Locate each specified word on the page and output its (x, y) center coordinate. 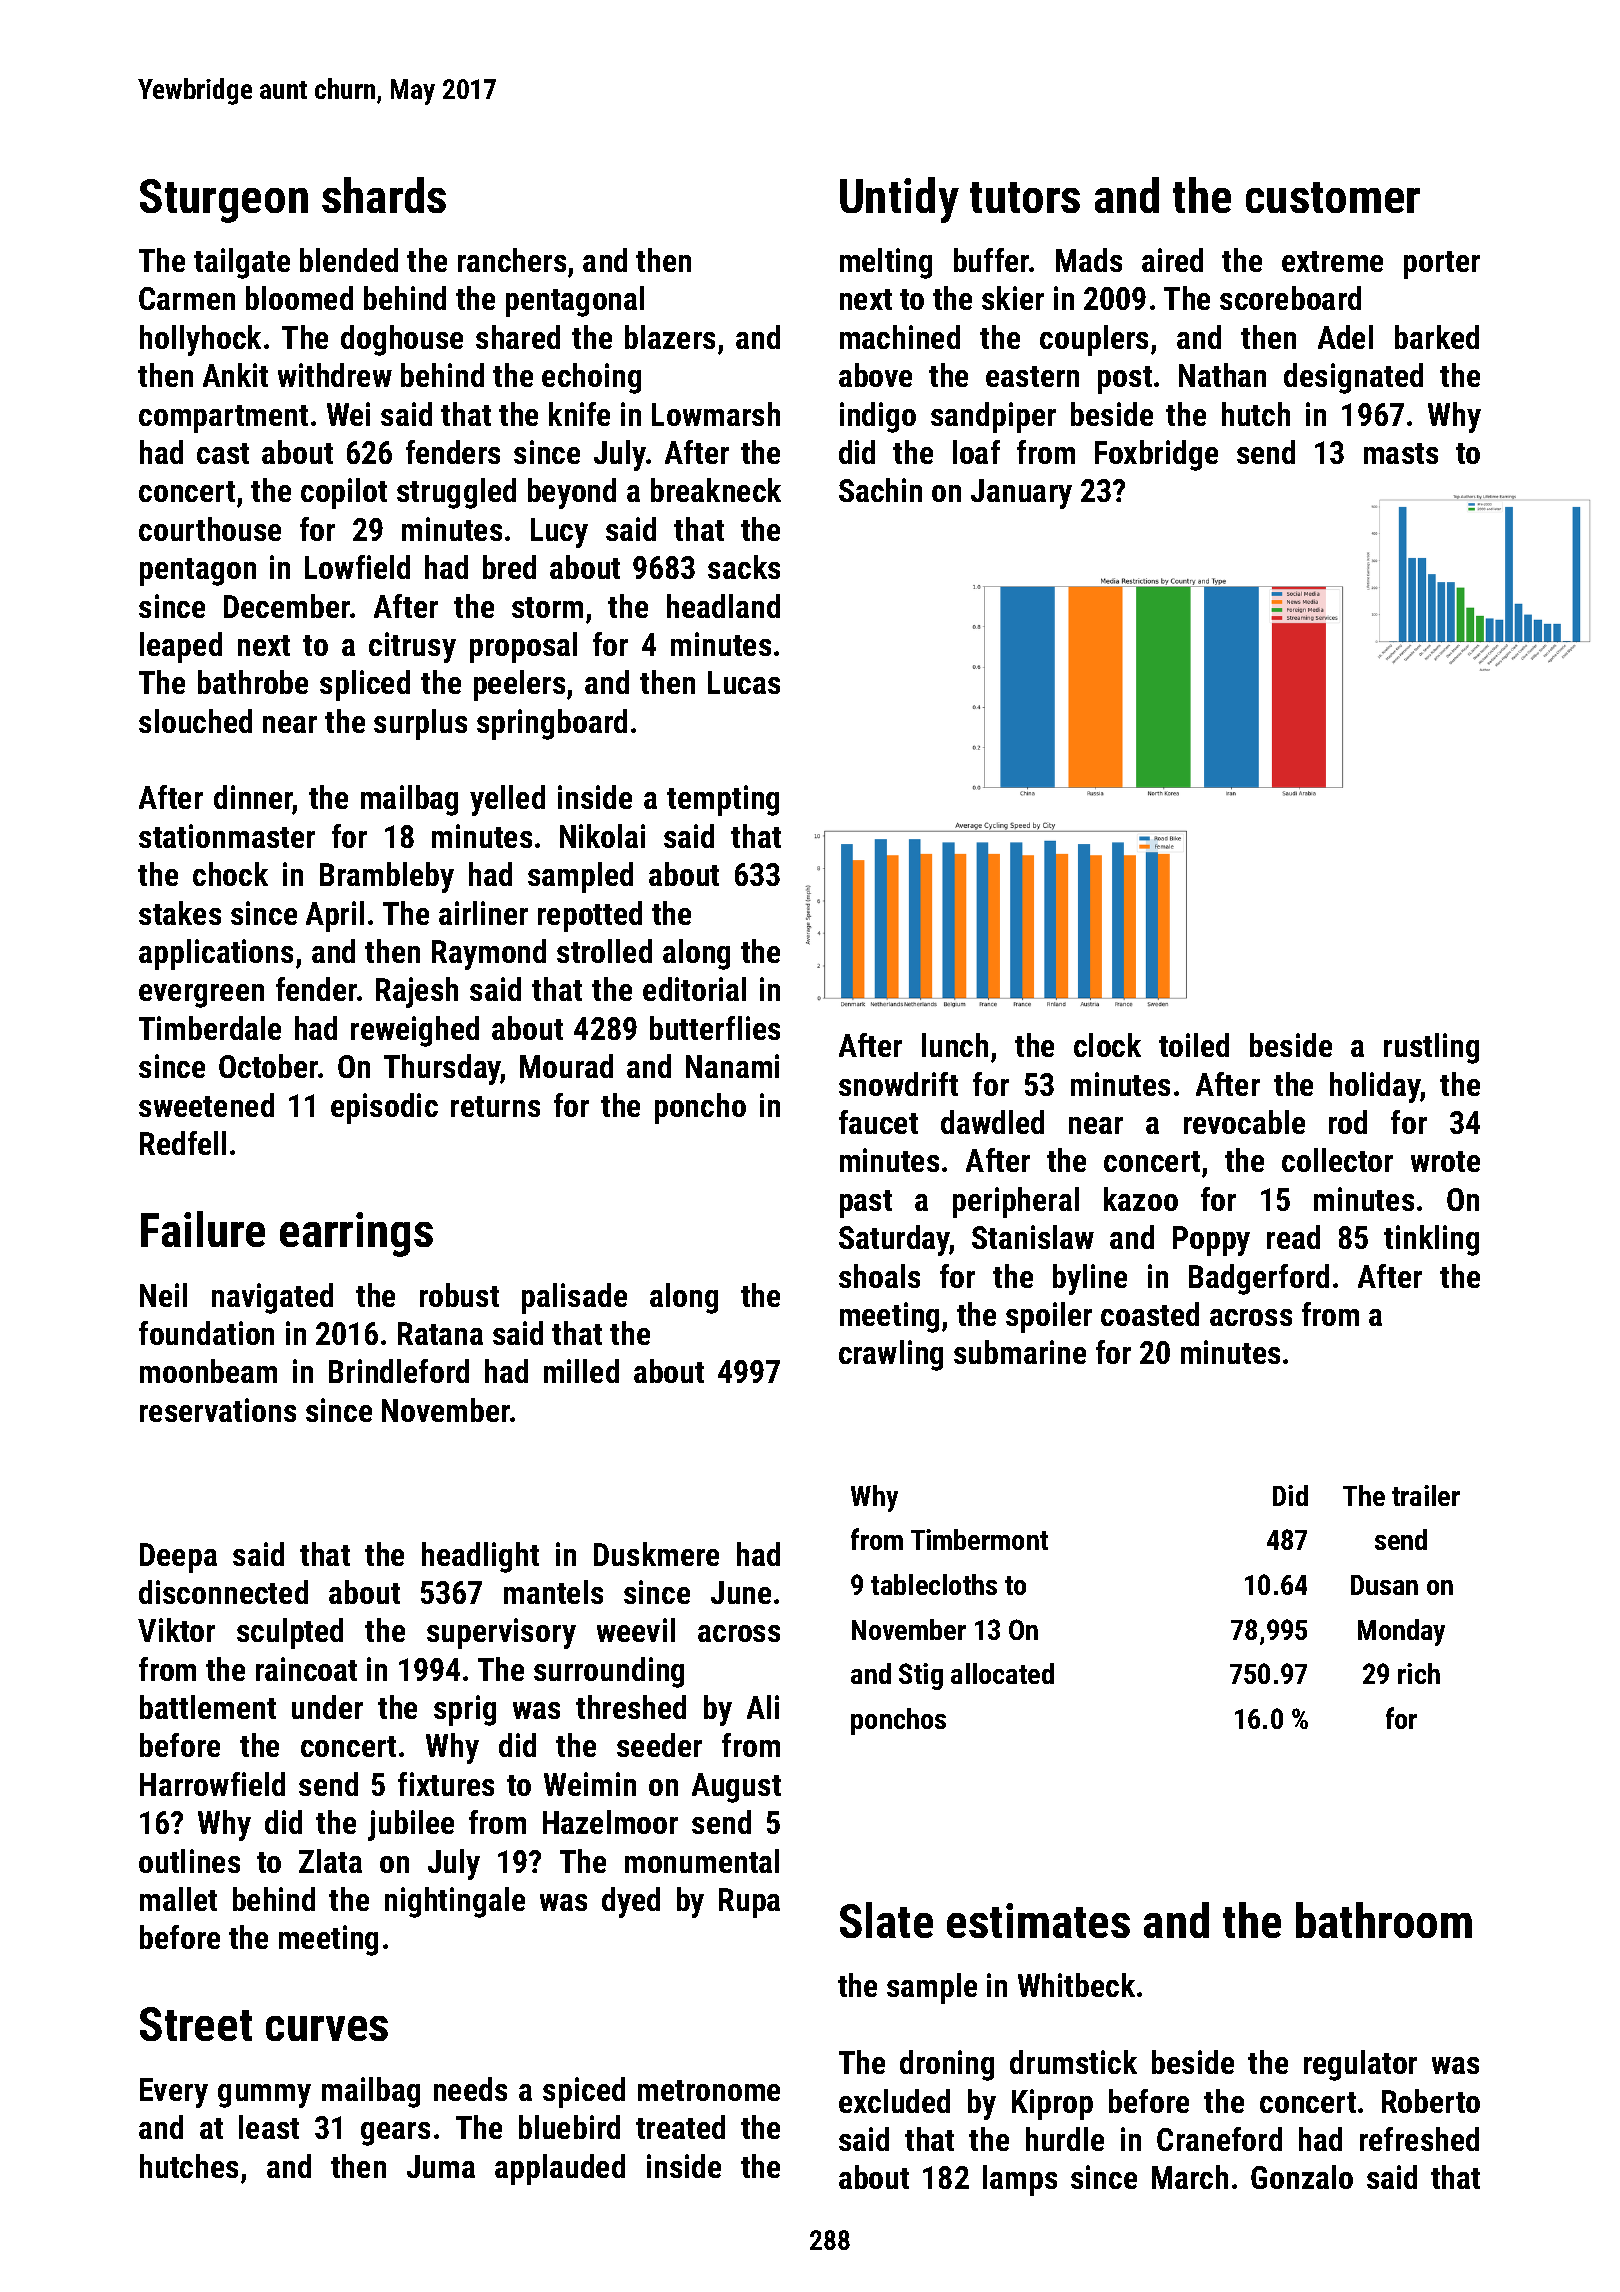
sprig (465, 1710)
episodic (384, 1108)
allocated (1002, 1673)
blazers (670, 337)
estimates (1038, 1920)
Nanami (732, 1066)
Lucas (744, 682)
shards (384, 195)
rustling (1431, 1048)
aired (1172, 260)
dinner (253, 799)
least (269, 2127)
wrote (1445, 1161)
